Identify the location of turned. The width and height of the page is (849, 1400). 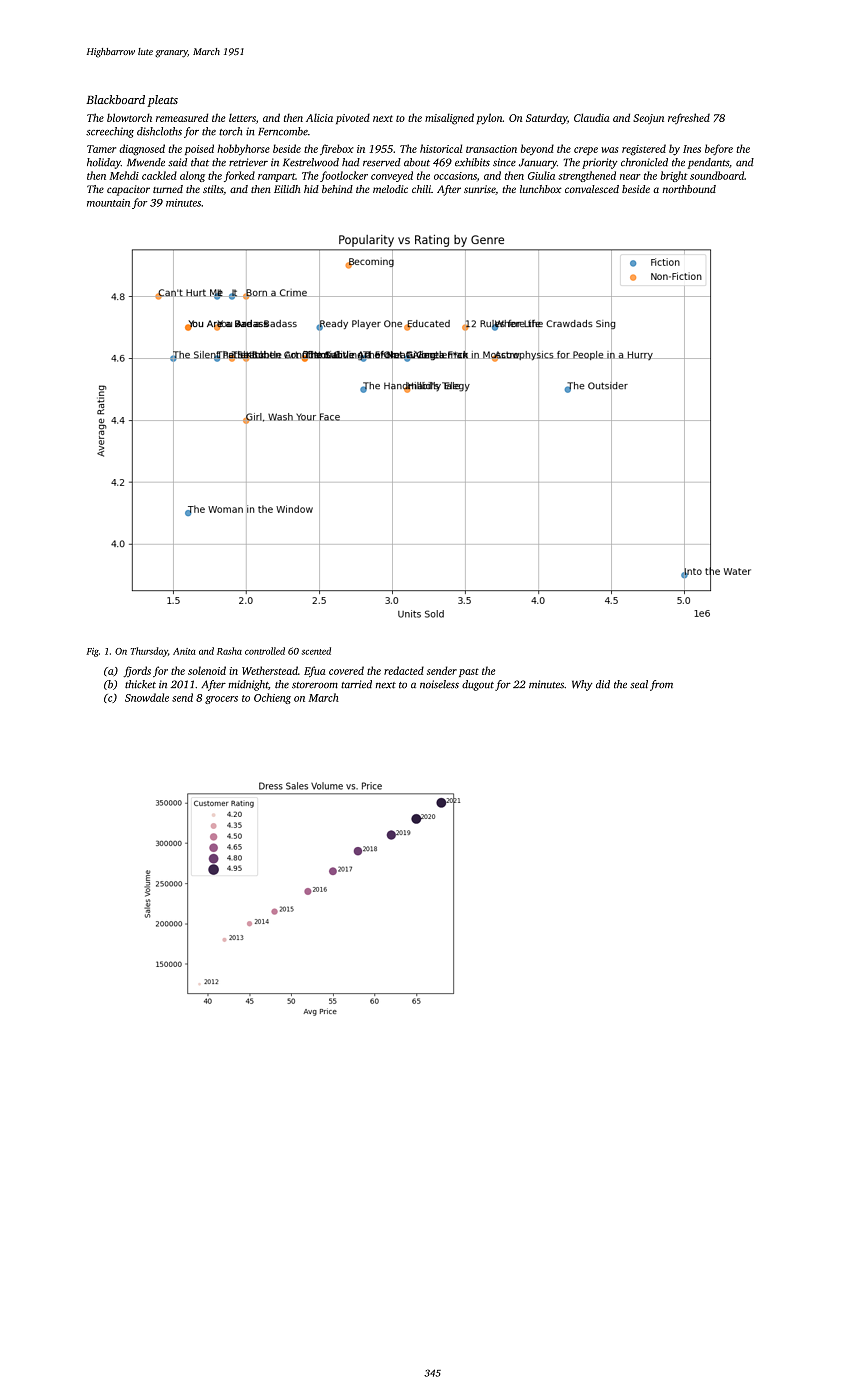
(168, 189).
